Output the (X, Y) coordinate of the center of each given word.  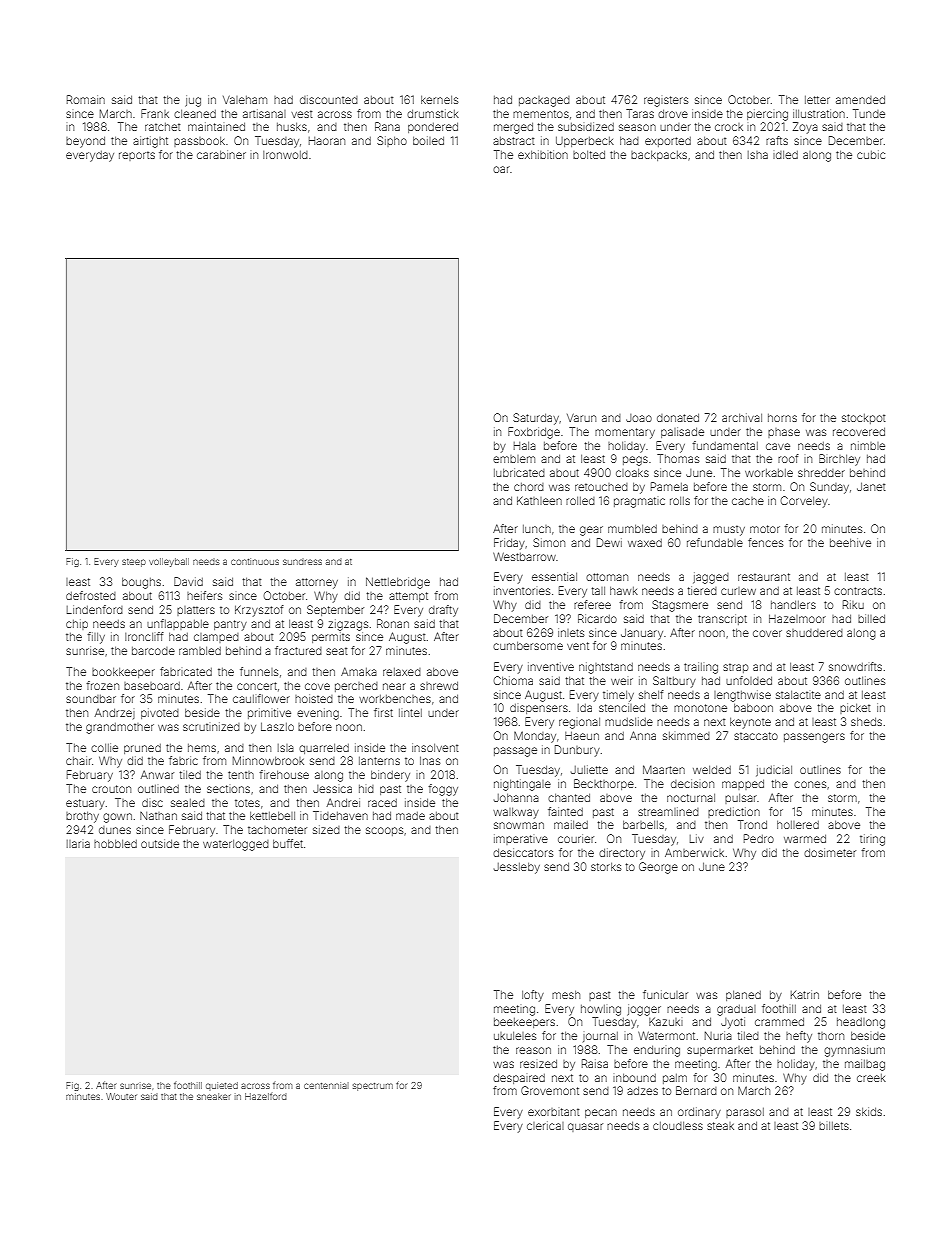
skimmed (686, 736)
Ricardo (597, 618)
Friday (509, 544)
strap (736, 668)
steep (134, 563)
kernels (439, 100)
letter (817, 100)
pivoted (160, 713)
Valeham (245, 100)
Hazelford (266, 1096)
